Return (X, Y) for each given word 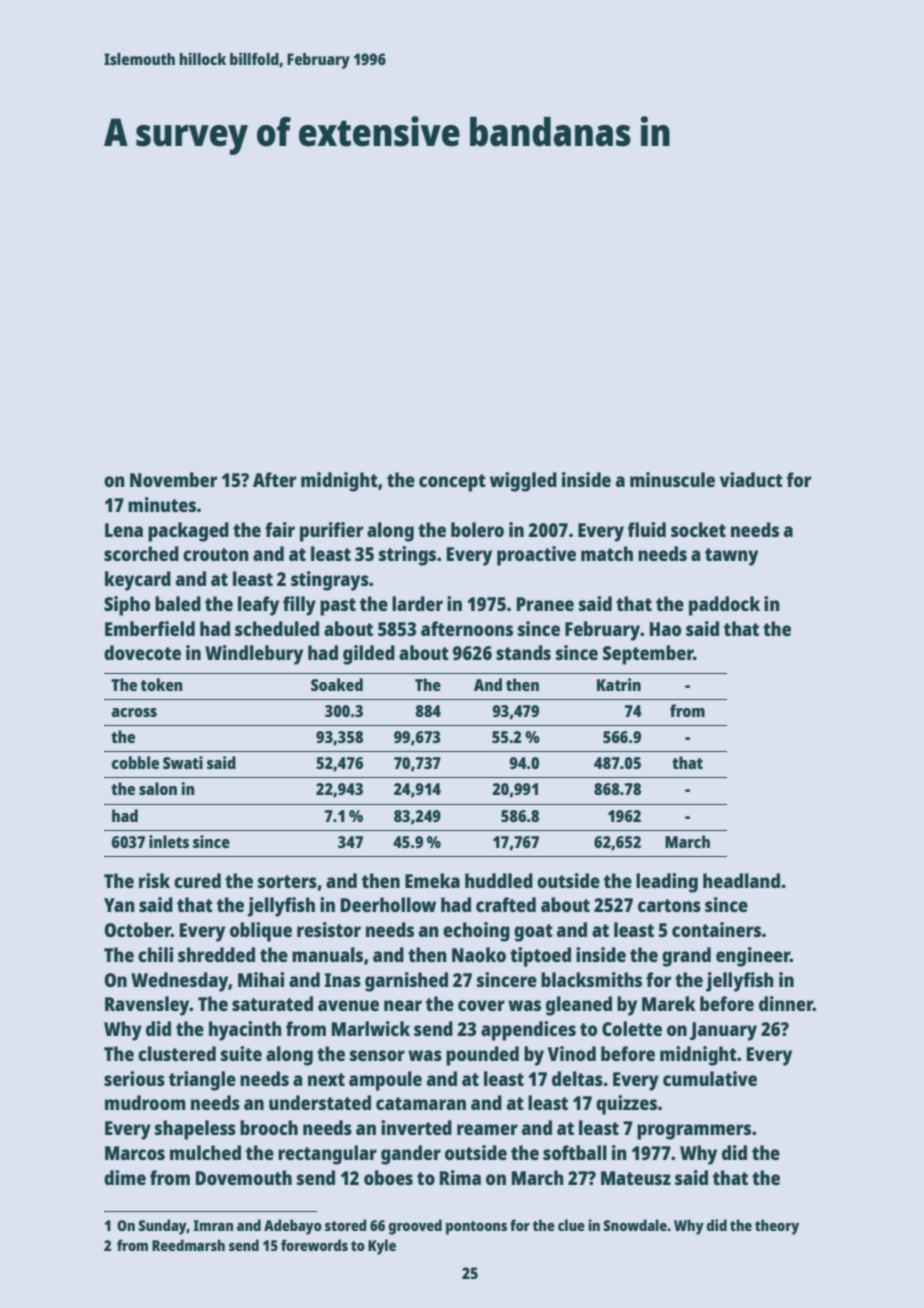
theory (777, 1227)
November (173, 479)
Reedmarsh (188, 1245)
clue (571, 1225)
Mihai (261, 979)
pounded (482, 1056)
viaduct (751, 479)
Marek (669, 1003)
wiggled (523, 482)
